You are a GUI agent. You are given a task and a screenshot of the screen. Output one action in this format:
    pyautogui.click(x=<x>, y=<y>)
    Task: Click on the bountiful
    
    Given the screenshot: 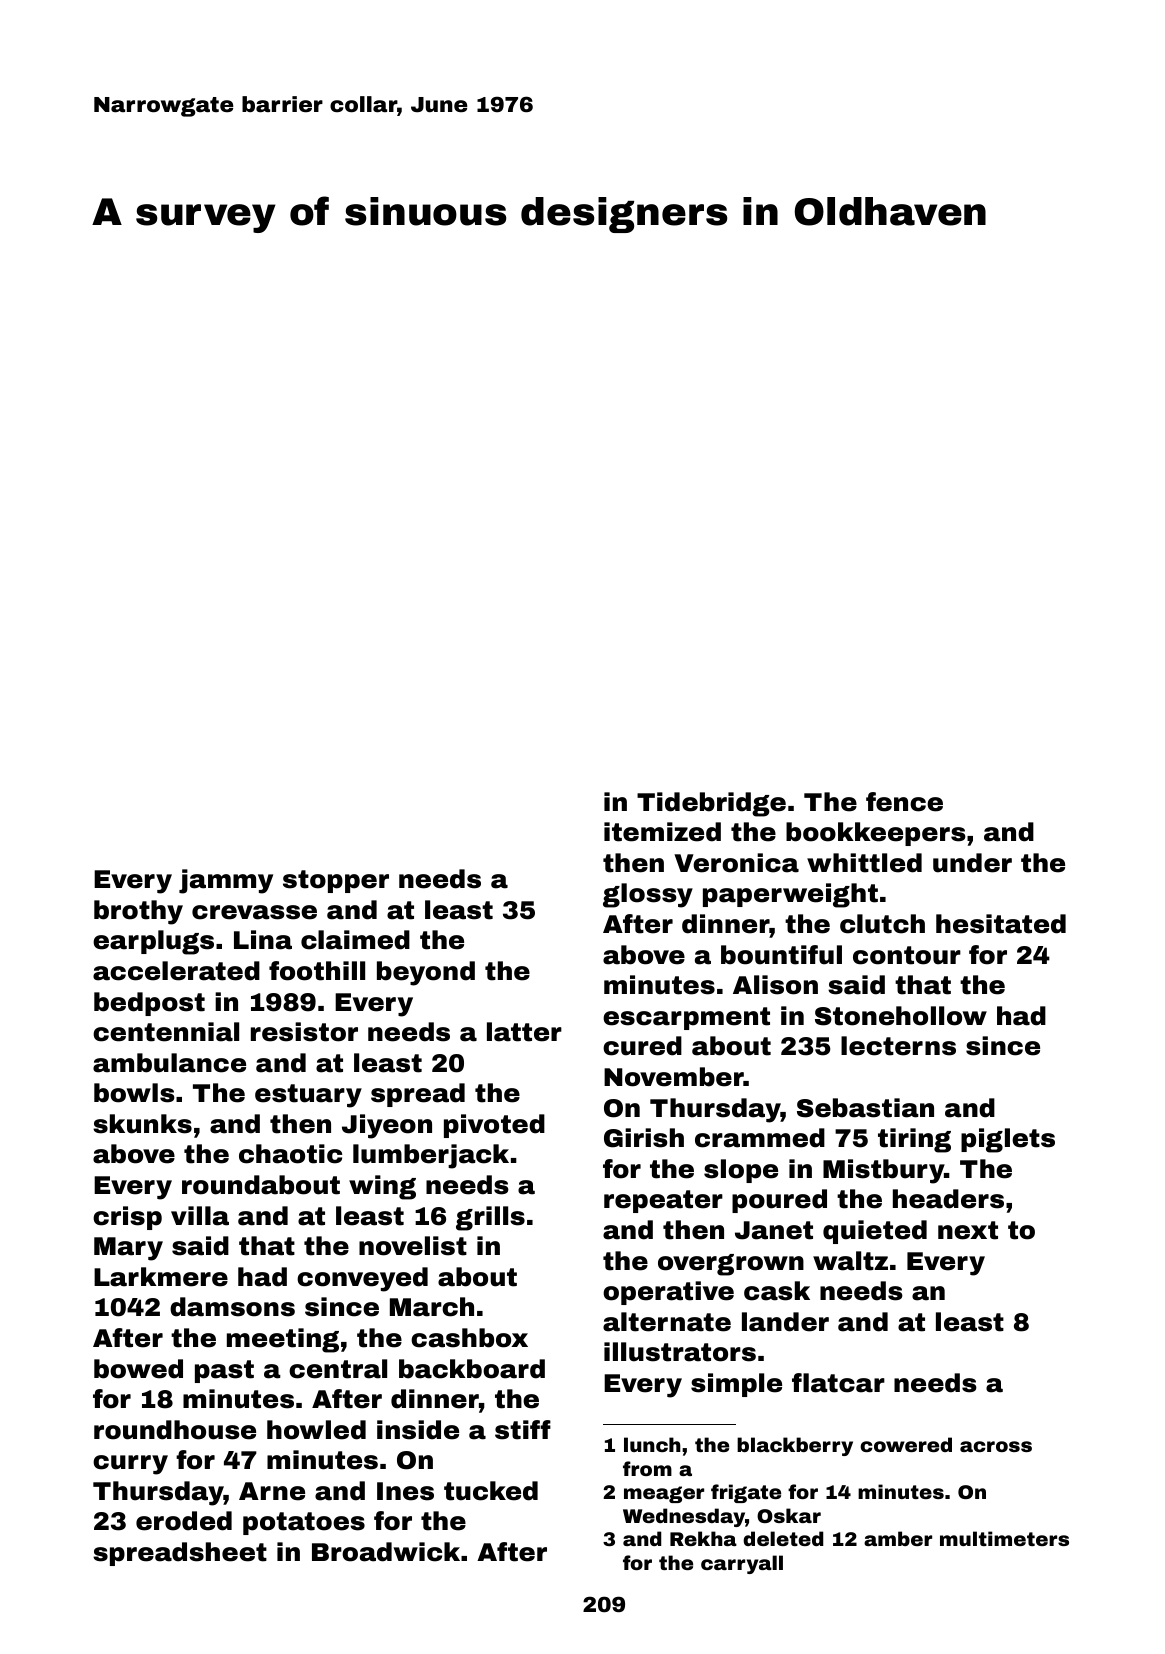 What is the action you would take?
    pyautogui.click(x=781, y=955)
